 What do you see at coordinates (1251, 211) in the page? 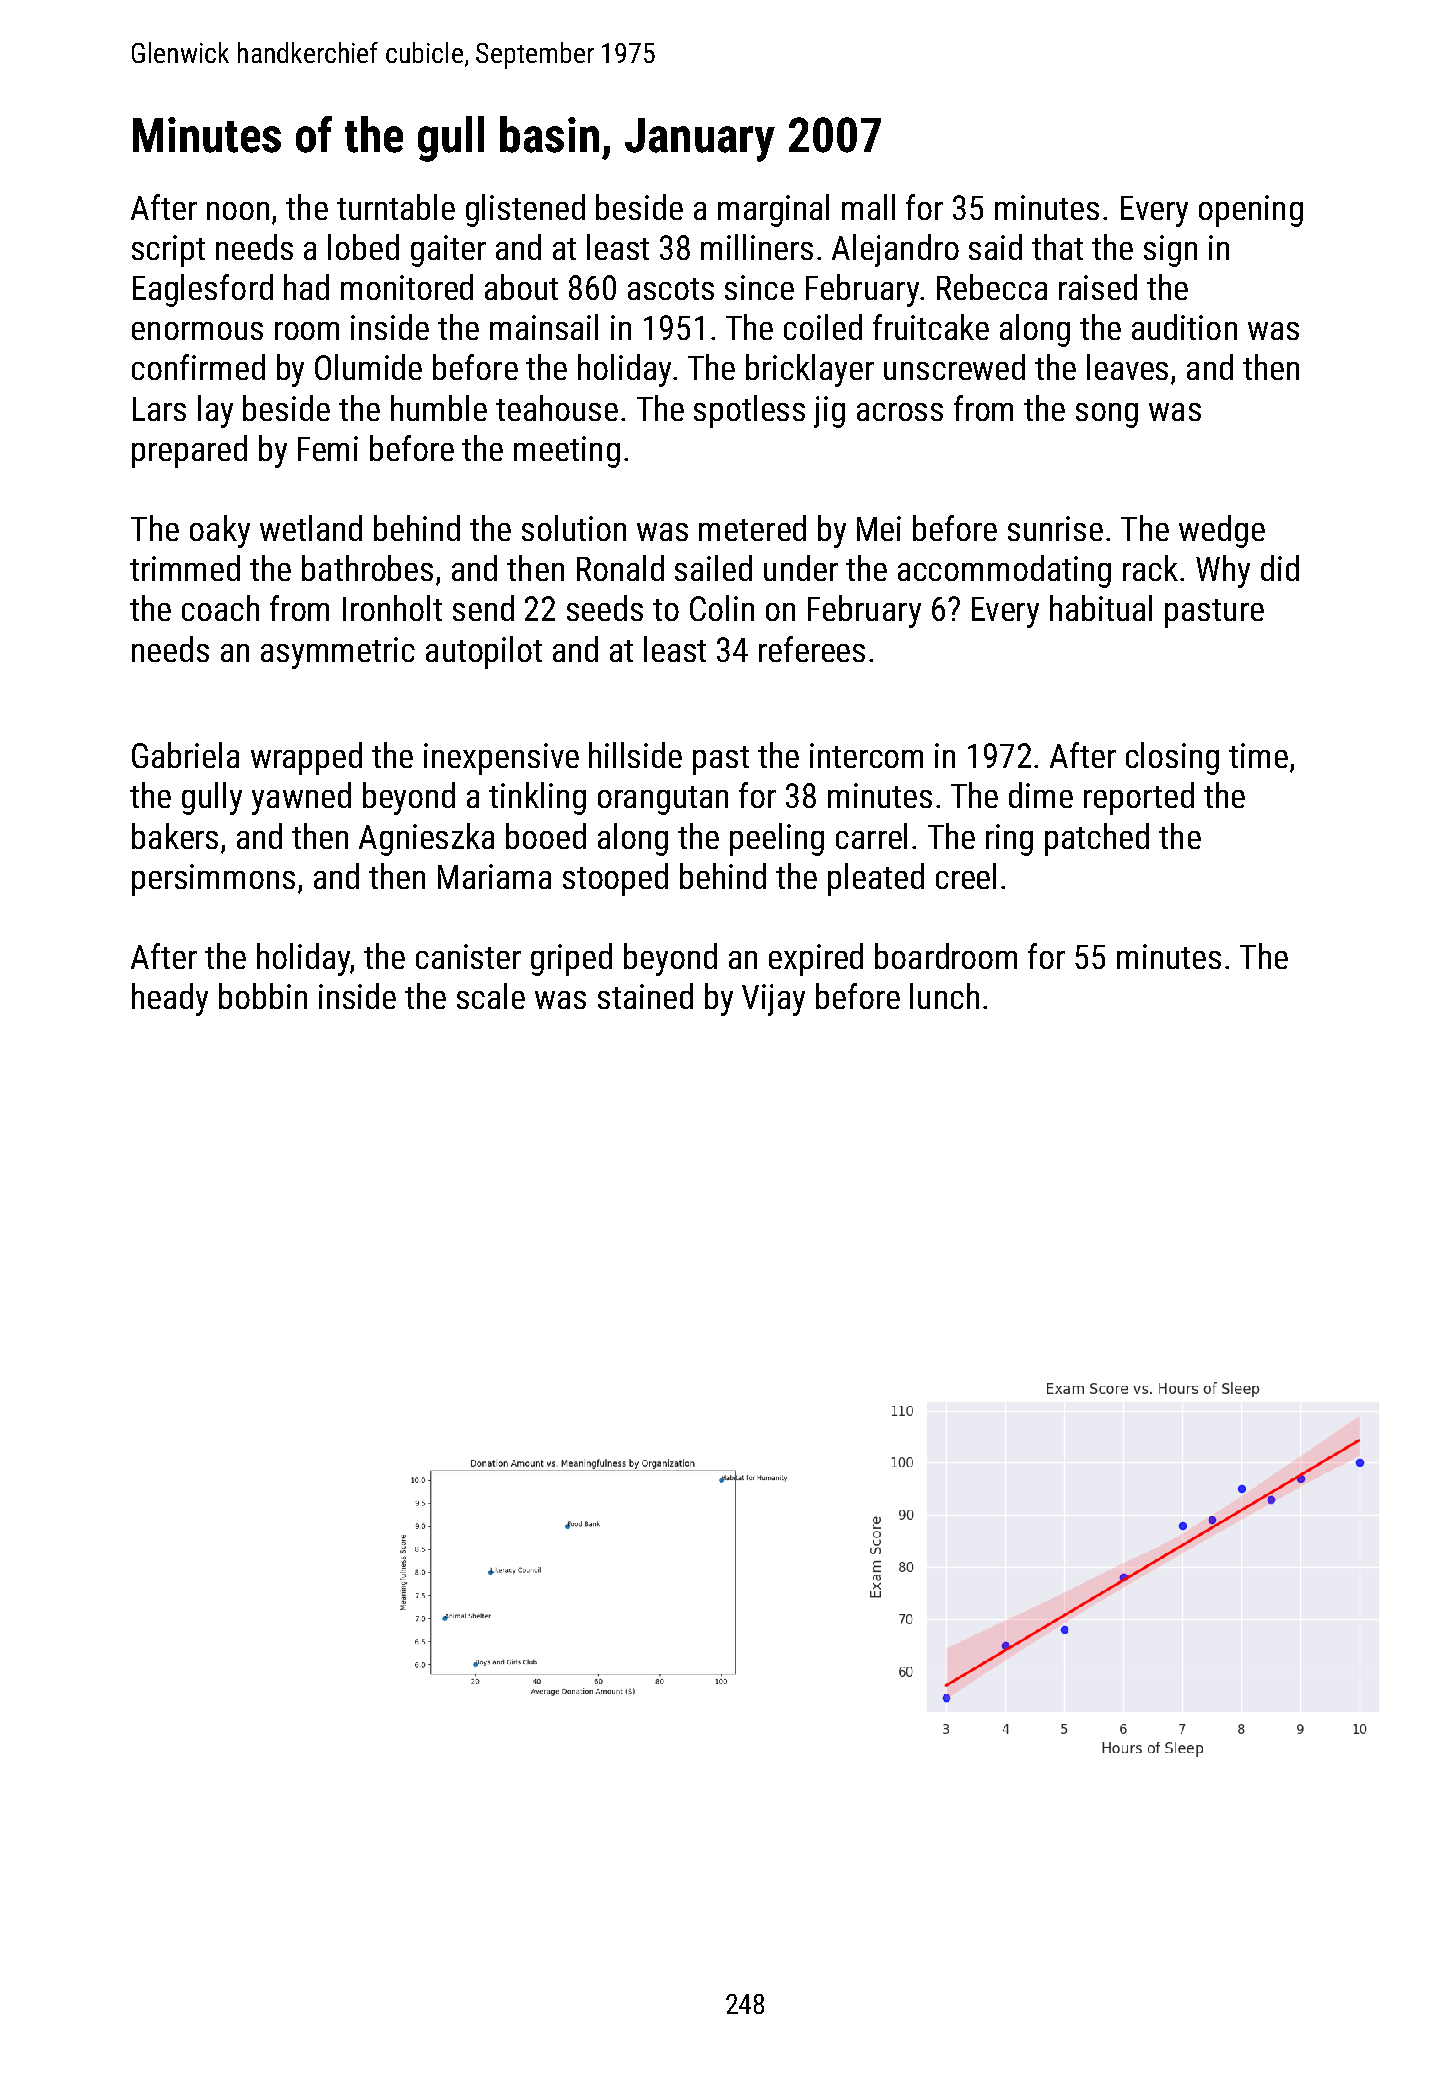
I see `opening` at bounding box center [1251, 211].
